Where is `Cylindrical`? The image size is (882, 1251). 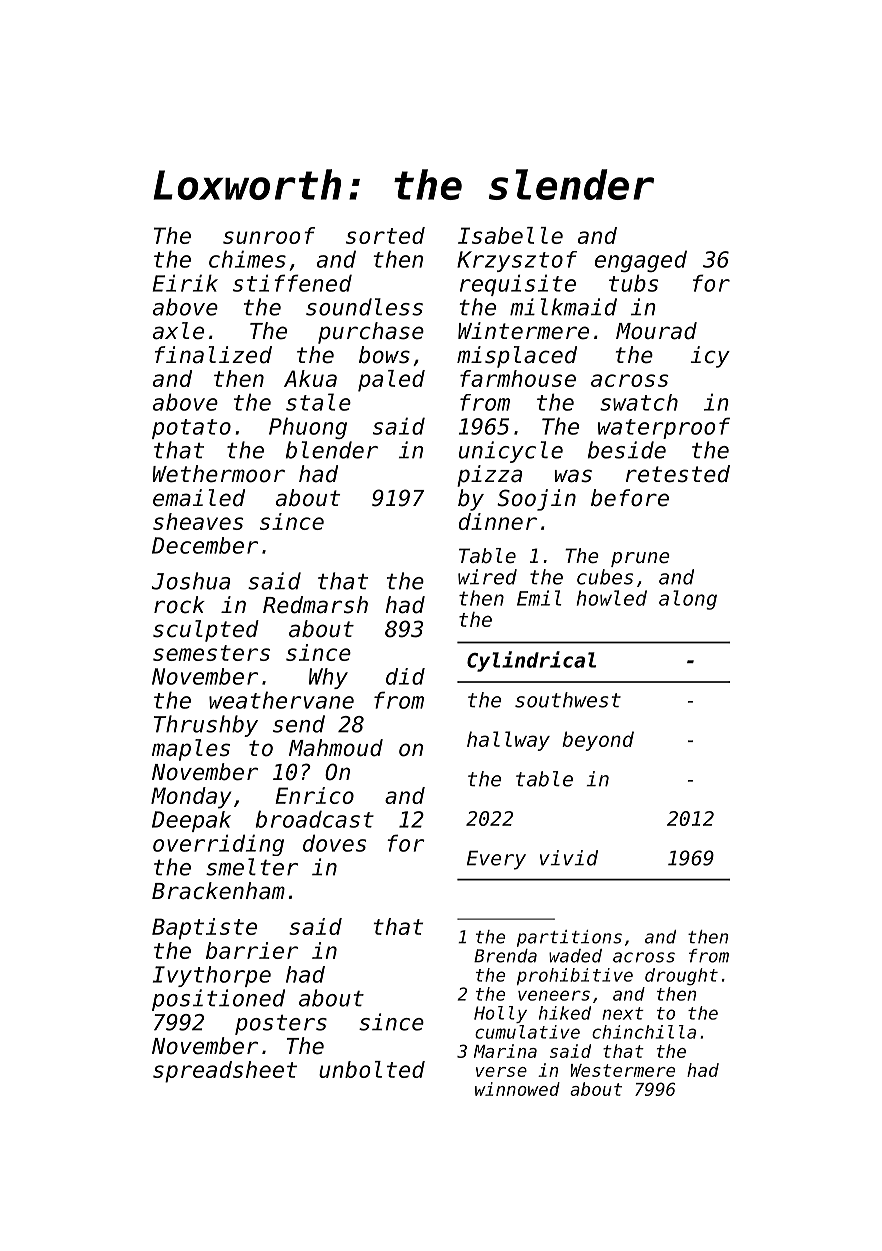 Cylindrical is located at coordinates (531, 661).
